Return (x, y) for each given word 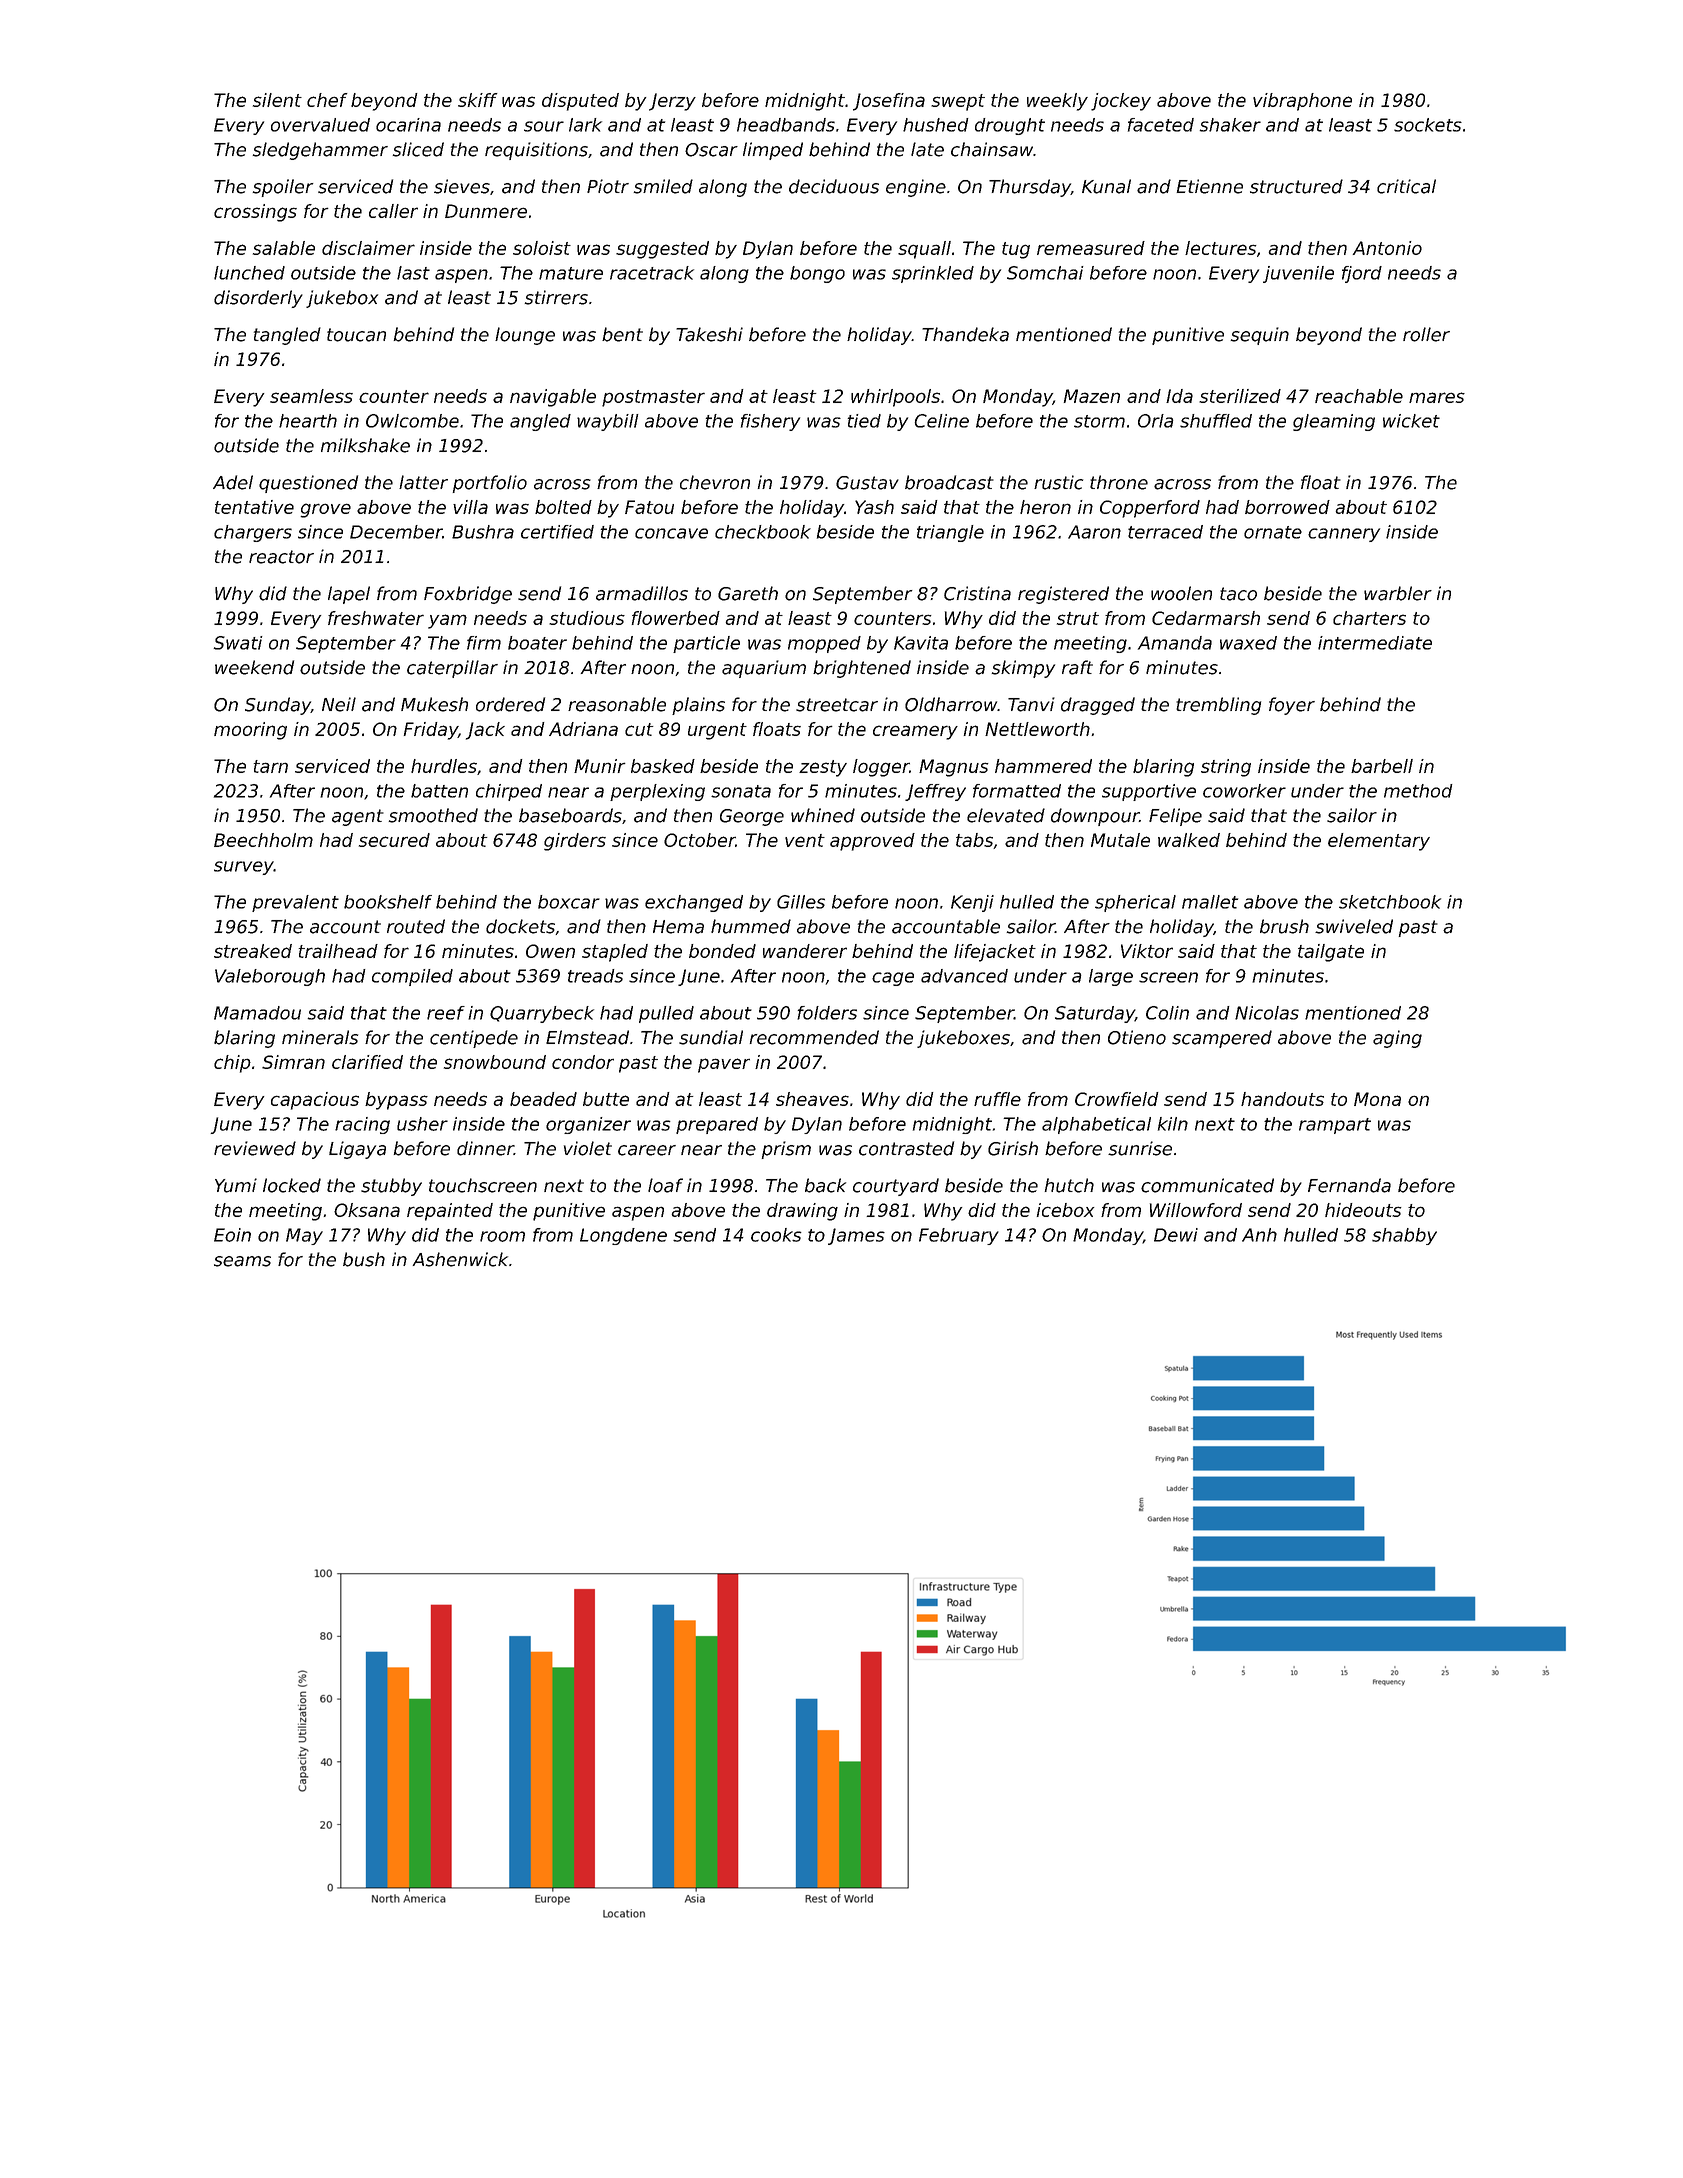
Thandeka (965, 334)
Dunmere (486, 211)
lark (585, 125)
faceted (1161, 125)
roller (1426, 334)
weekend (254, 667)
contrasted (906, 1148)
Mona (1377, 1099)
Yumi (236, 1185)
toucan (356, 335)
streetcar (837, 705)
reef (446, 1013)
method (1418, 791)
